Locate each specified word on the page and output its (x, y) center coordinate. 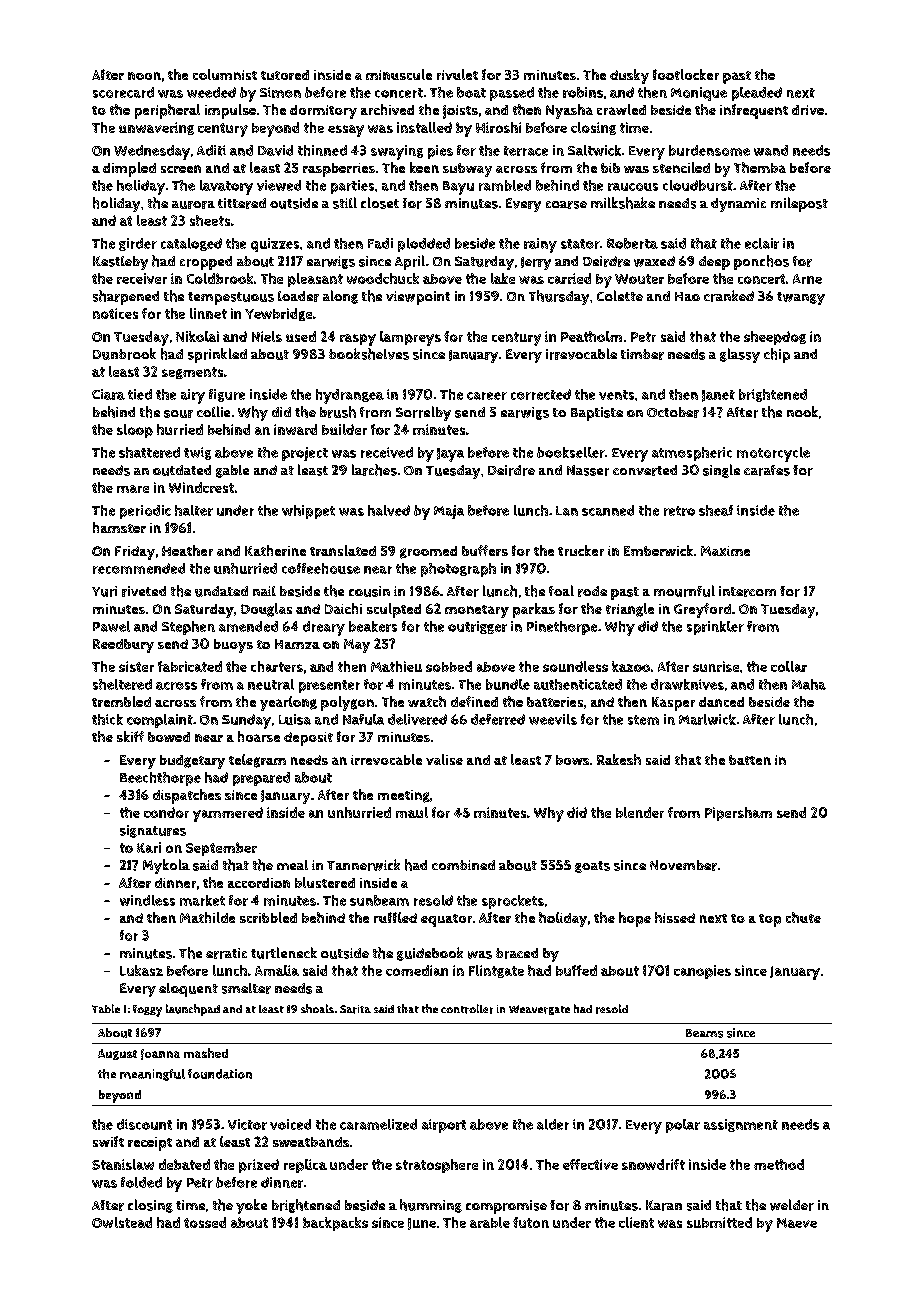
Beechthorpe (160, 779)
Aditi (211, 150)
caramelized (378, 1124)
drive (808, 110)
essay (346, 131)
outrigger (477, 627)
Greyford (702, 610)
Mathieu (396, 666)
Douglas (266, 610)
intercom (747, 591)
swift (108, 1141)
